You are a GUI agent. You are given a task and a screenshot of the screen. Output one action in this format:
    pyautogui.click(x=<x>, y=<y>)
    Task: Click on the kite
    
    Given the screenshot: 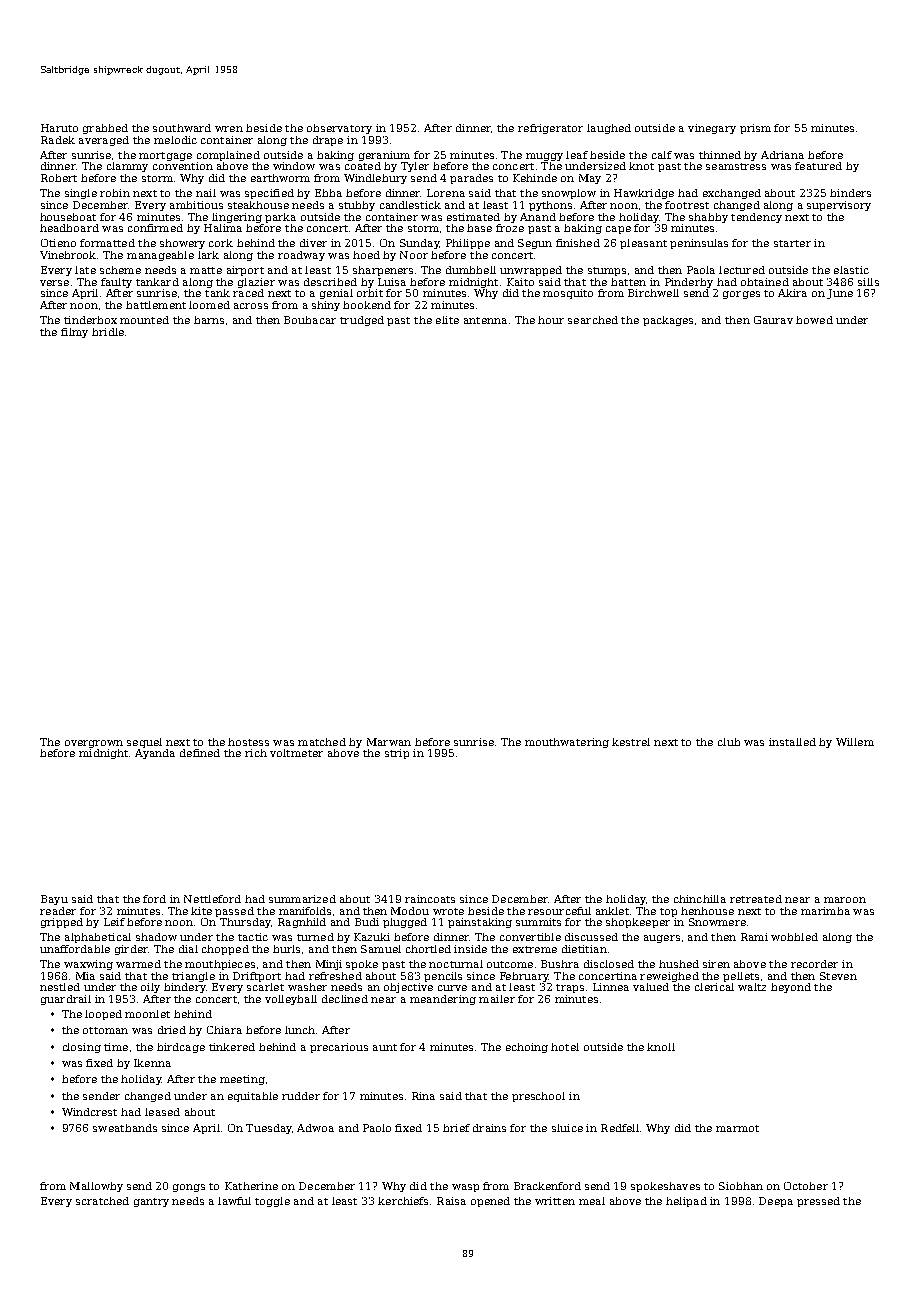 What is the action you would take?
    pyautogui.click(x=201, y=911)
